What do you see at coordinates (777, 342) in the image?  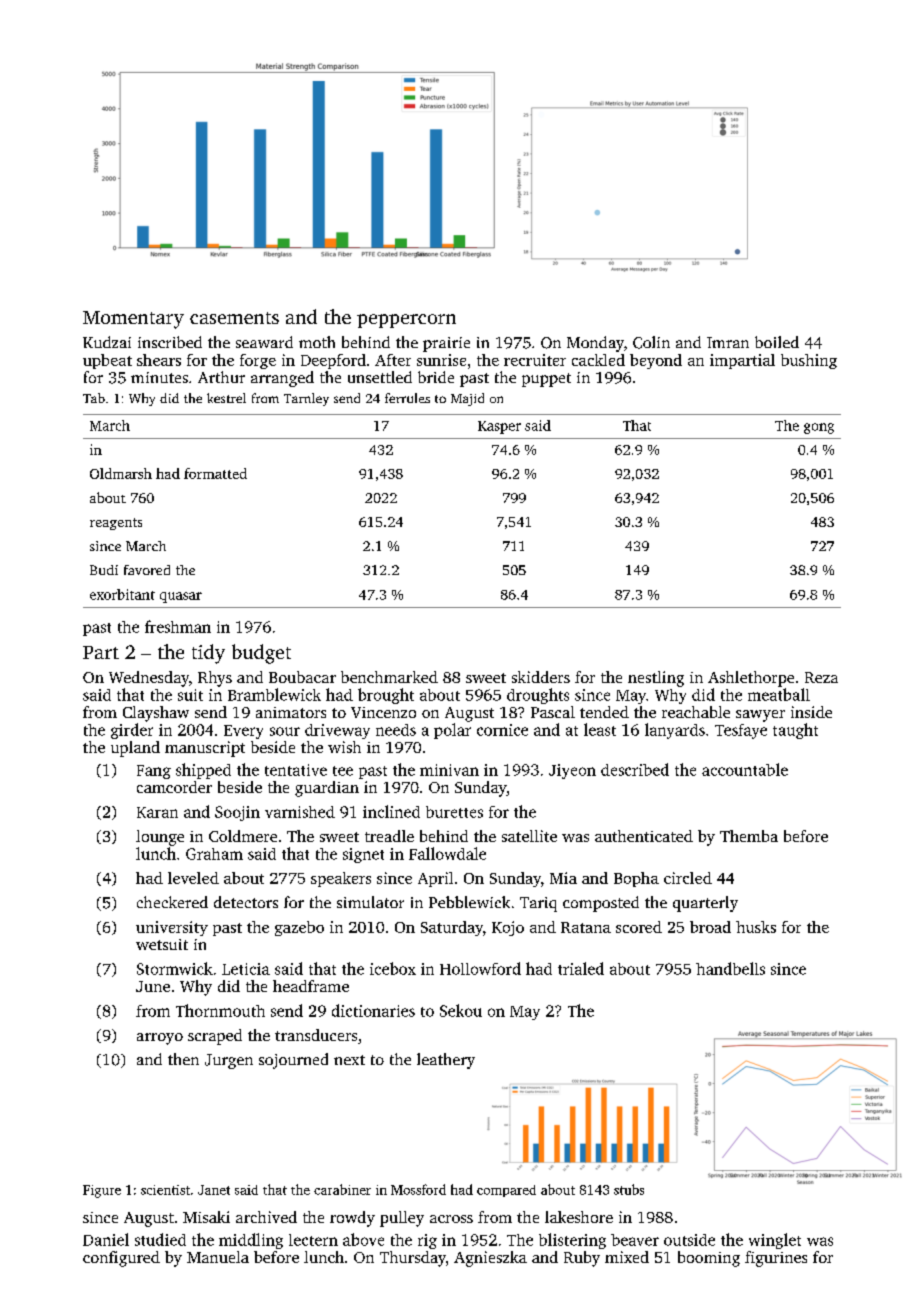 I see `boiled` at bounding box center [777, 342].
